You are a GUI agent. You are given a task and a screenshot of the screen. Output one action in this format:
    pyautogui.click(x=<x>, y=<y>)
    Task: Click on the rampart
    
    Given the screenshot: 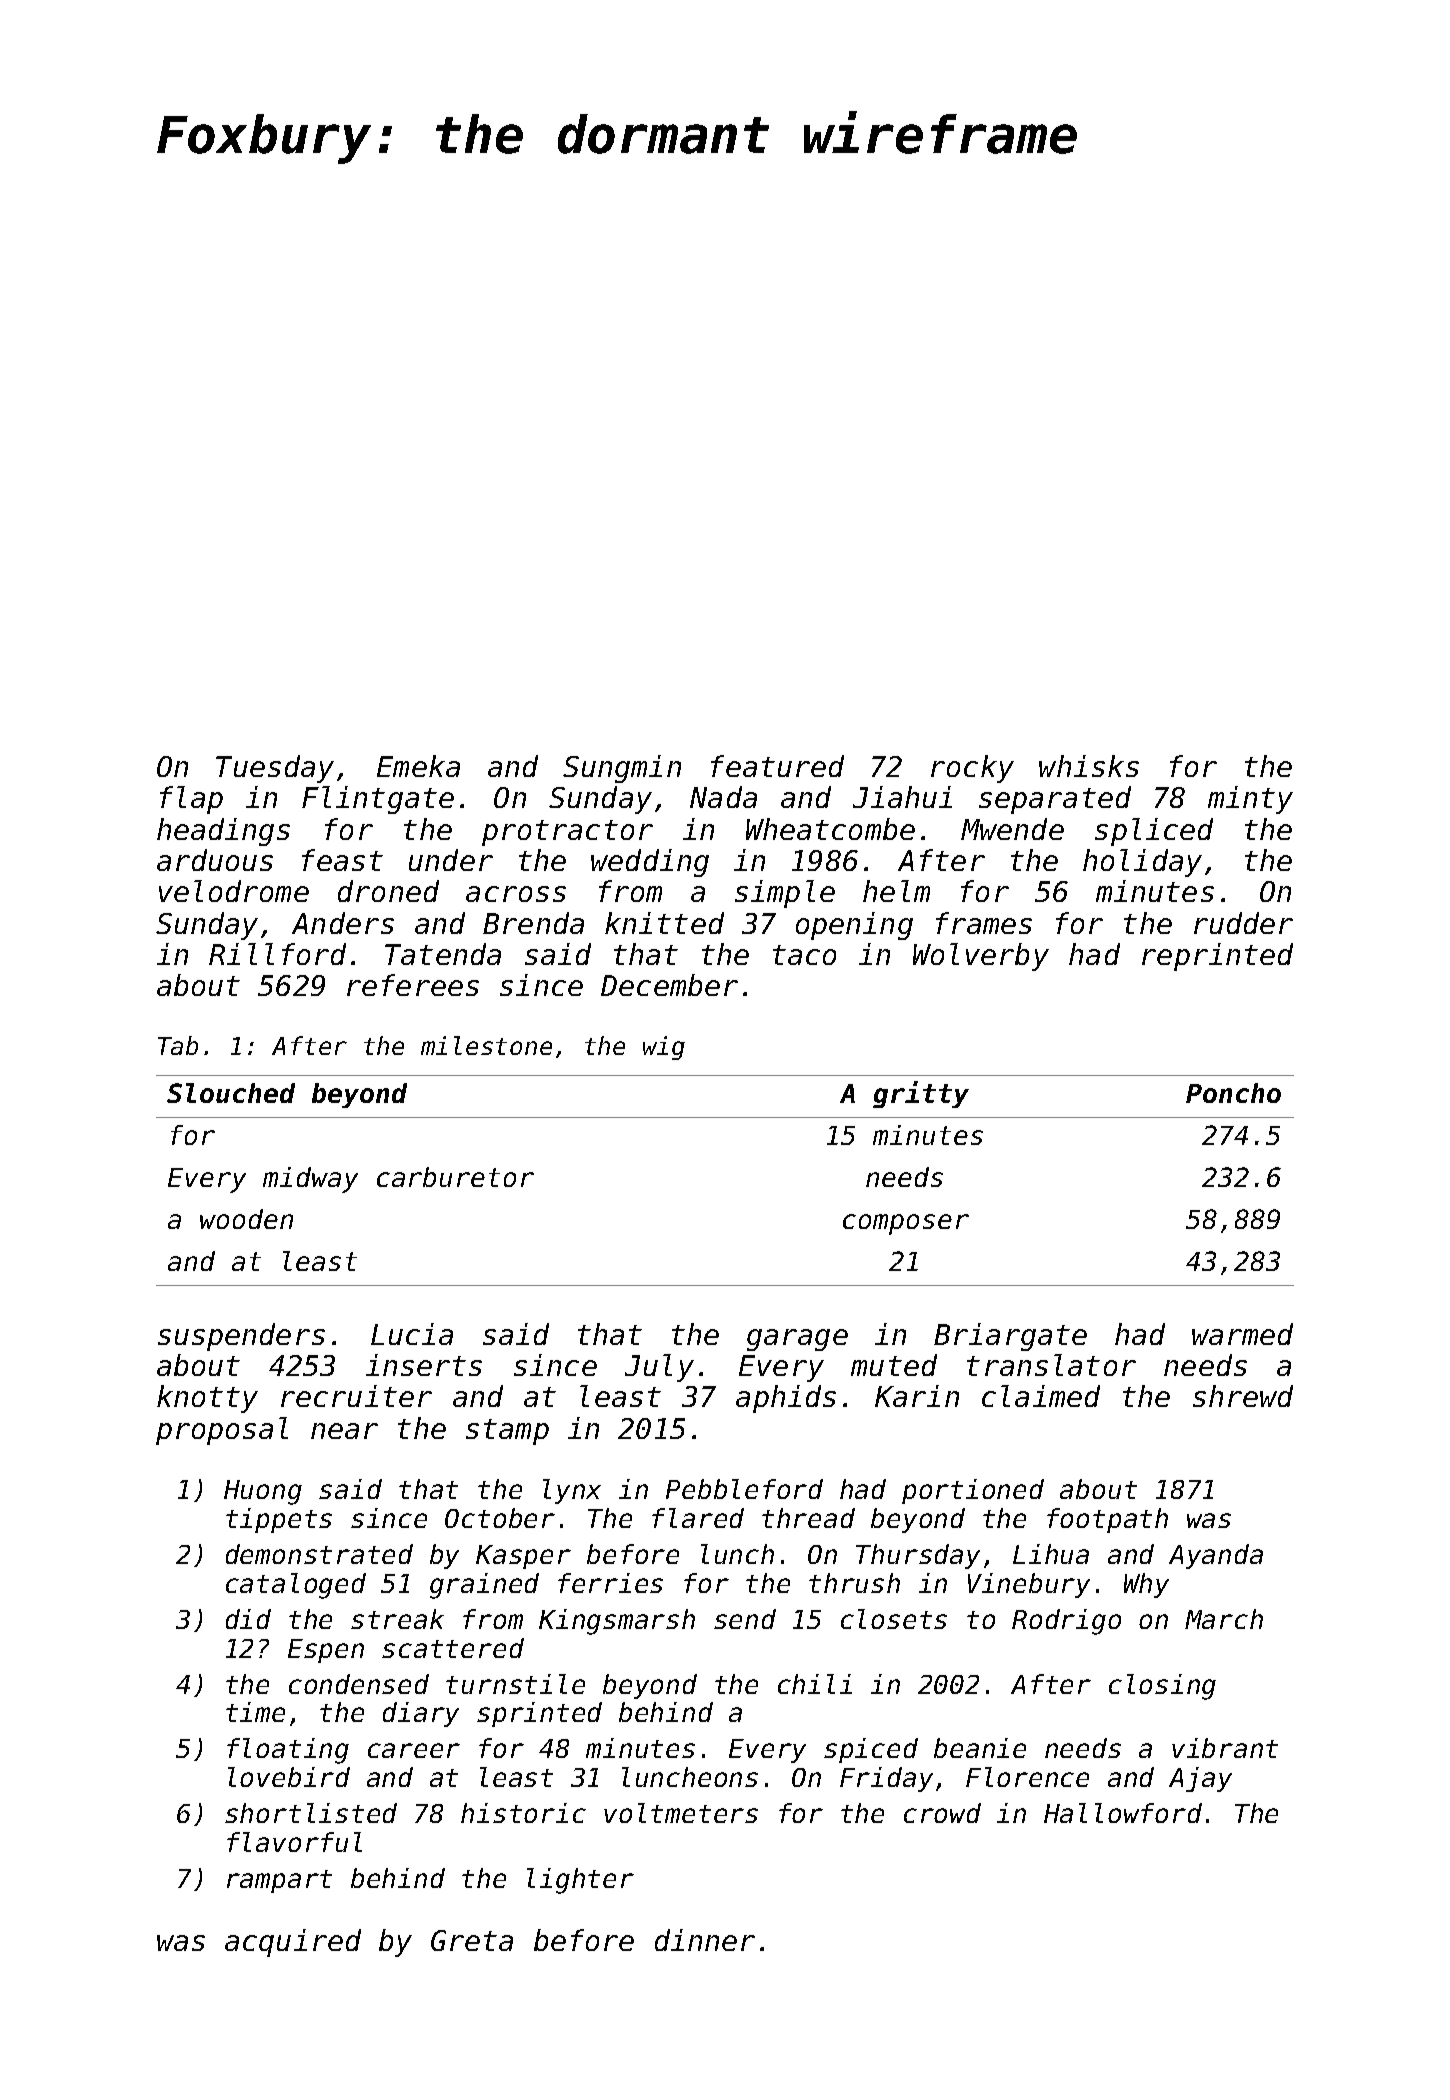 What is the action you would take?
    pyautogui.click(x=279, y=1881)
